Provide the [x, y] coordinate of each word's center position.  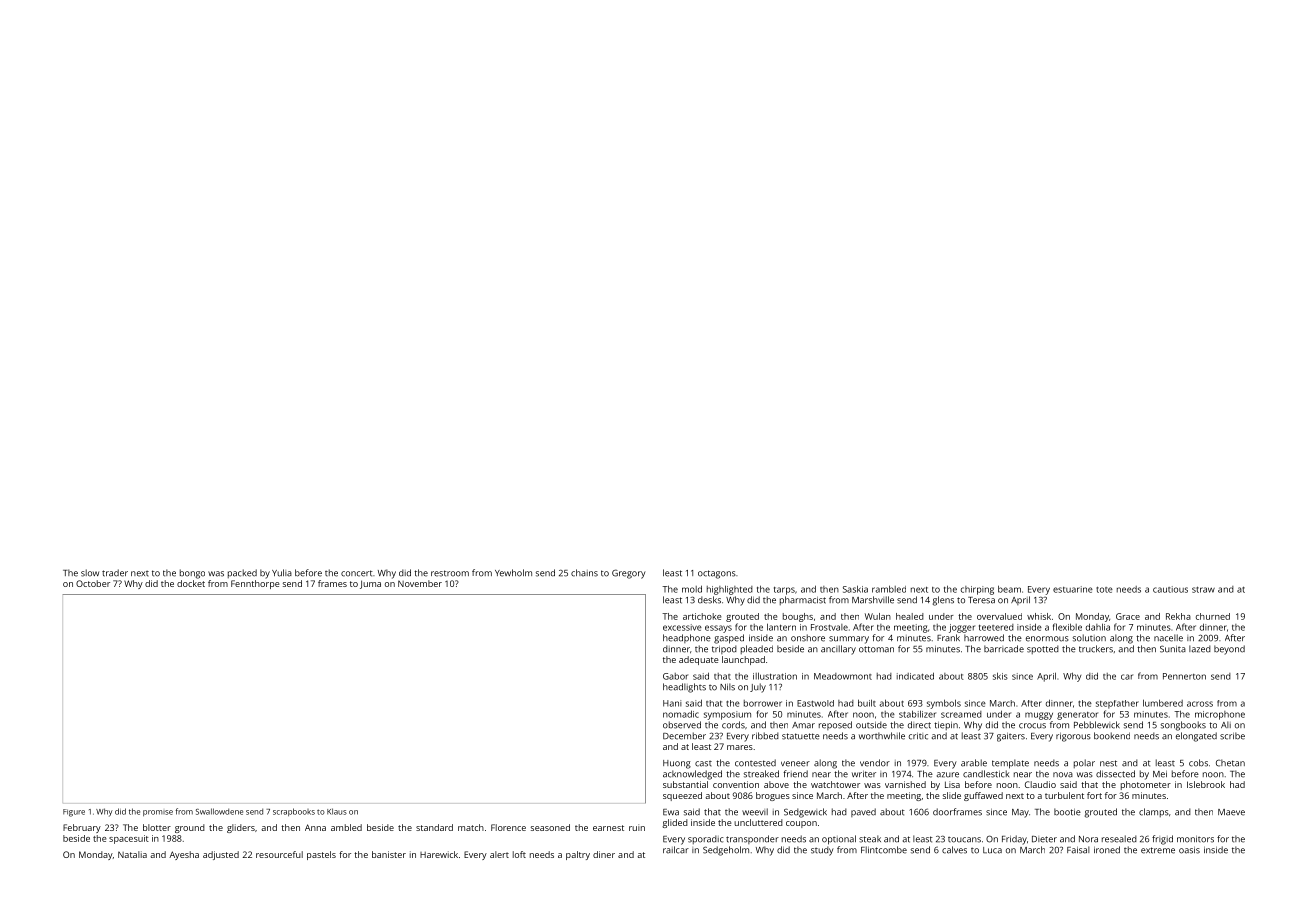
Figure [74, 813]
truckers [1096, 649]
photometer [1146, 785]
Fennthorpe [255, 584]
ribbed [765, 736]
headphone [687, 638]
